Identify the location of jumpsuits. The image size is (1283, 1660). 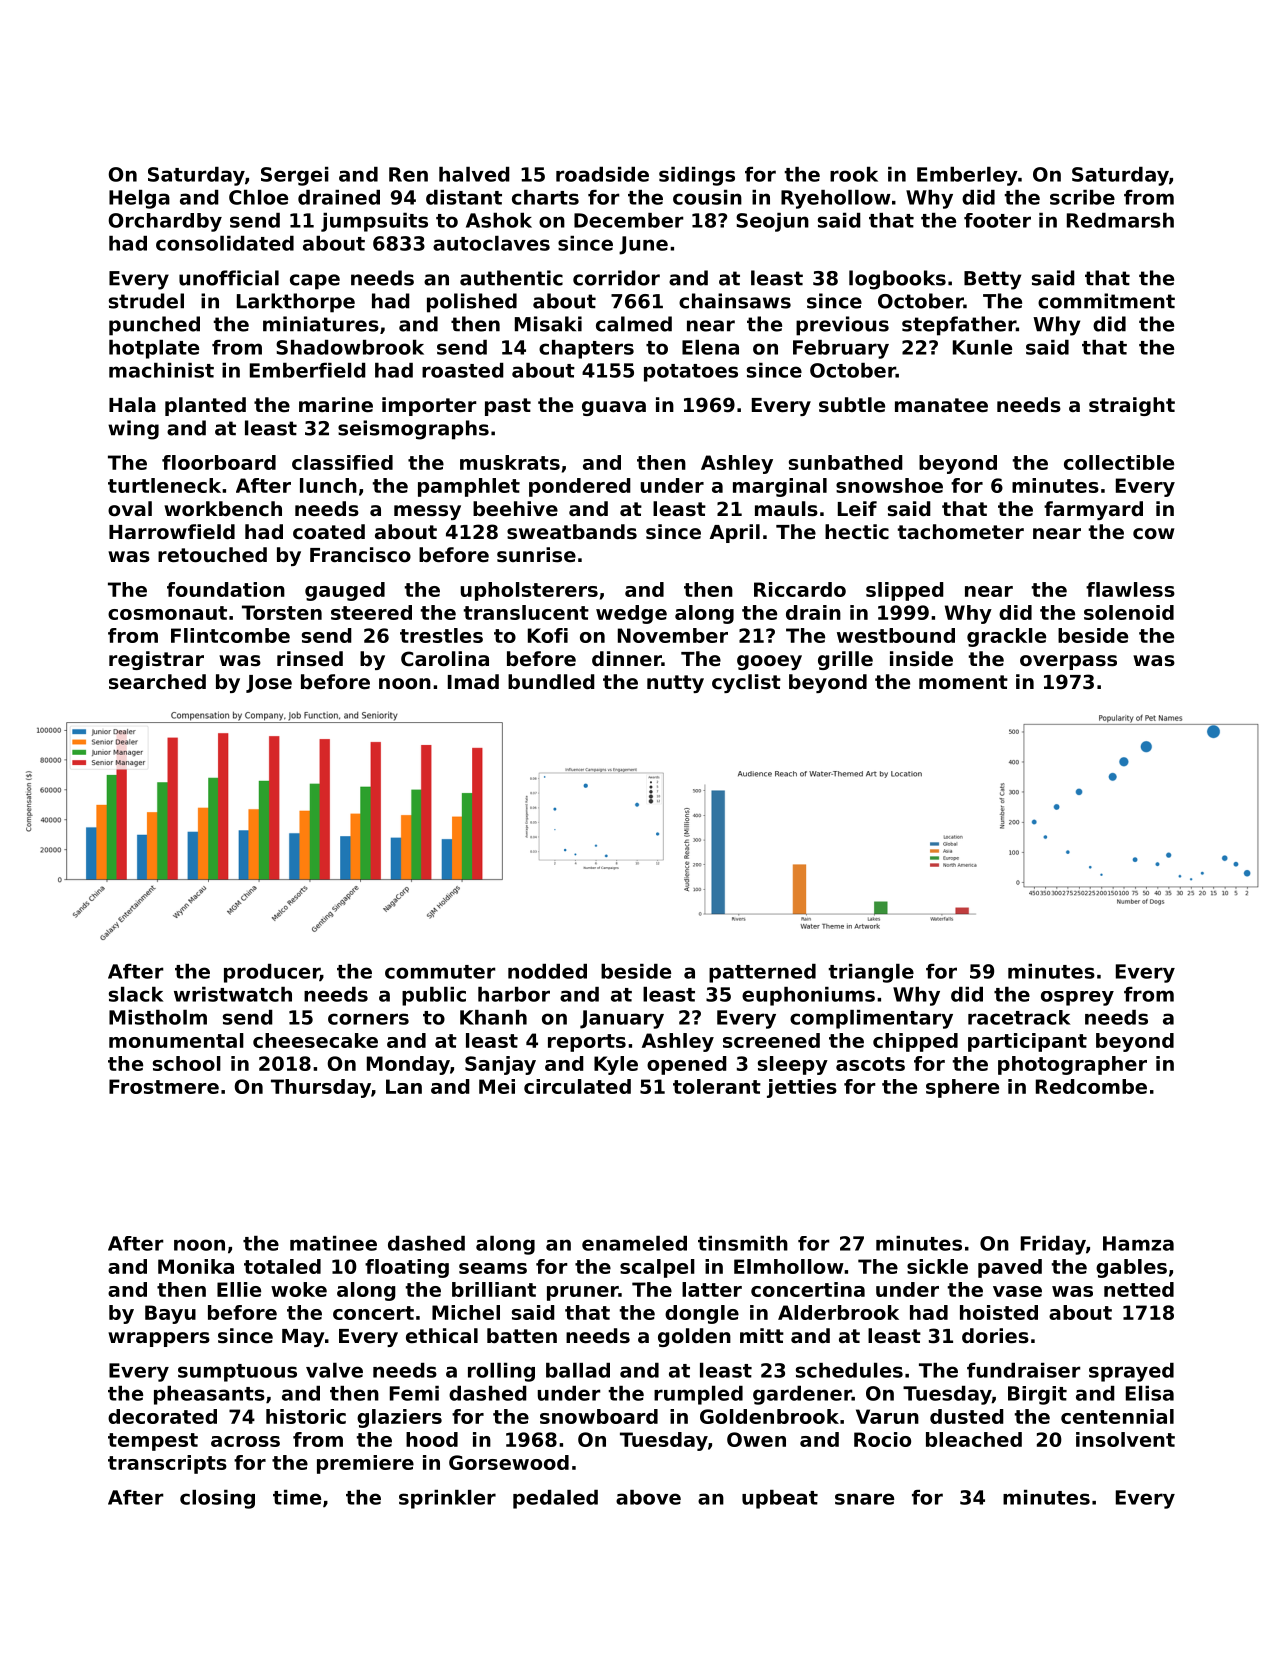
(374, 222).
